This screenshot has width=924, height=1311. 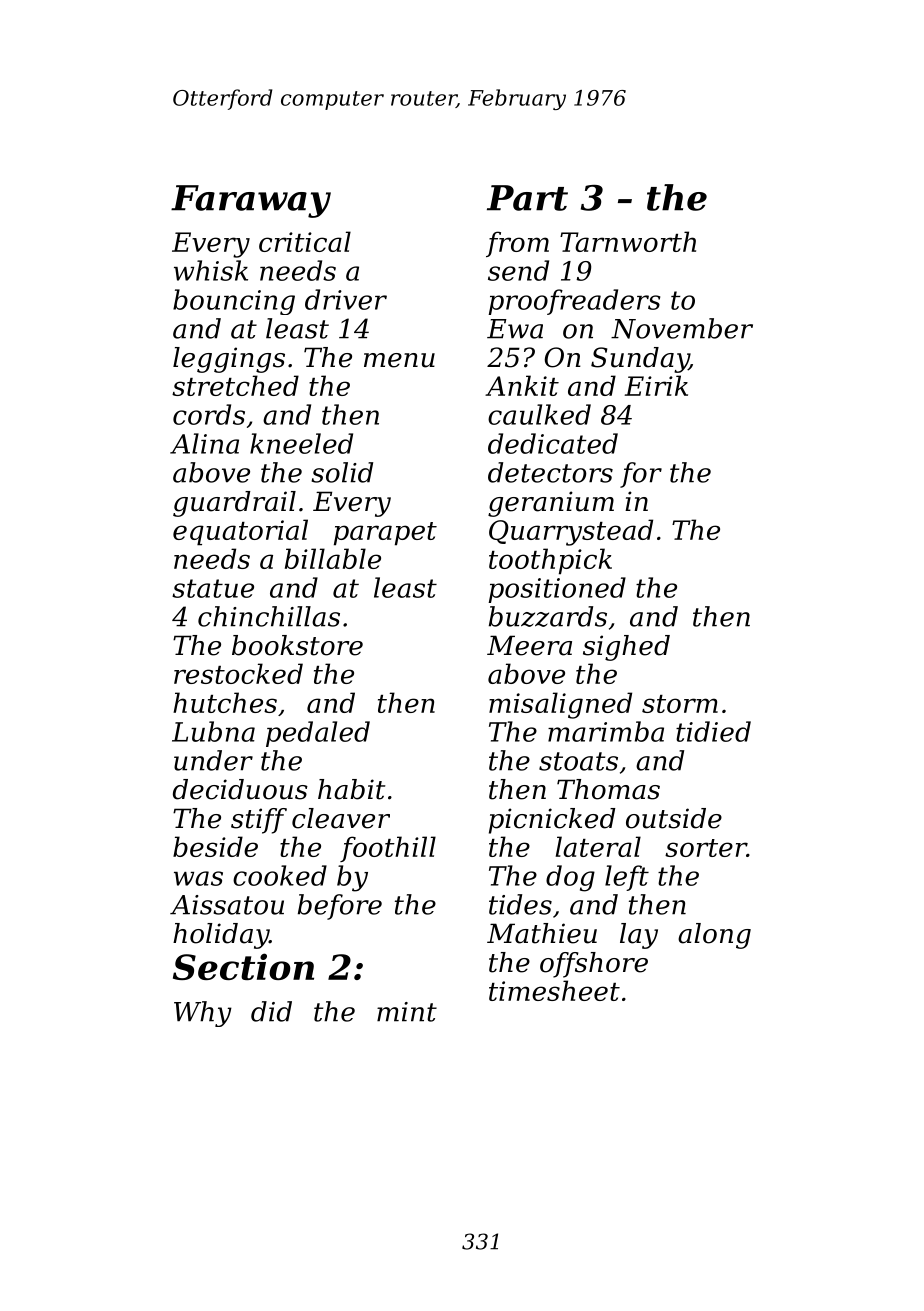 I want to click on did, so click(x=271, y=1011).
